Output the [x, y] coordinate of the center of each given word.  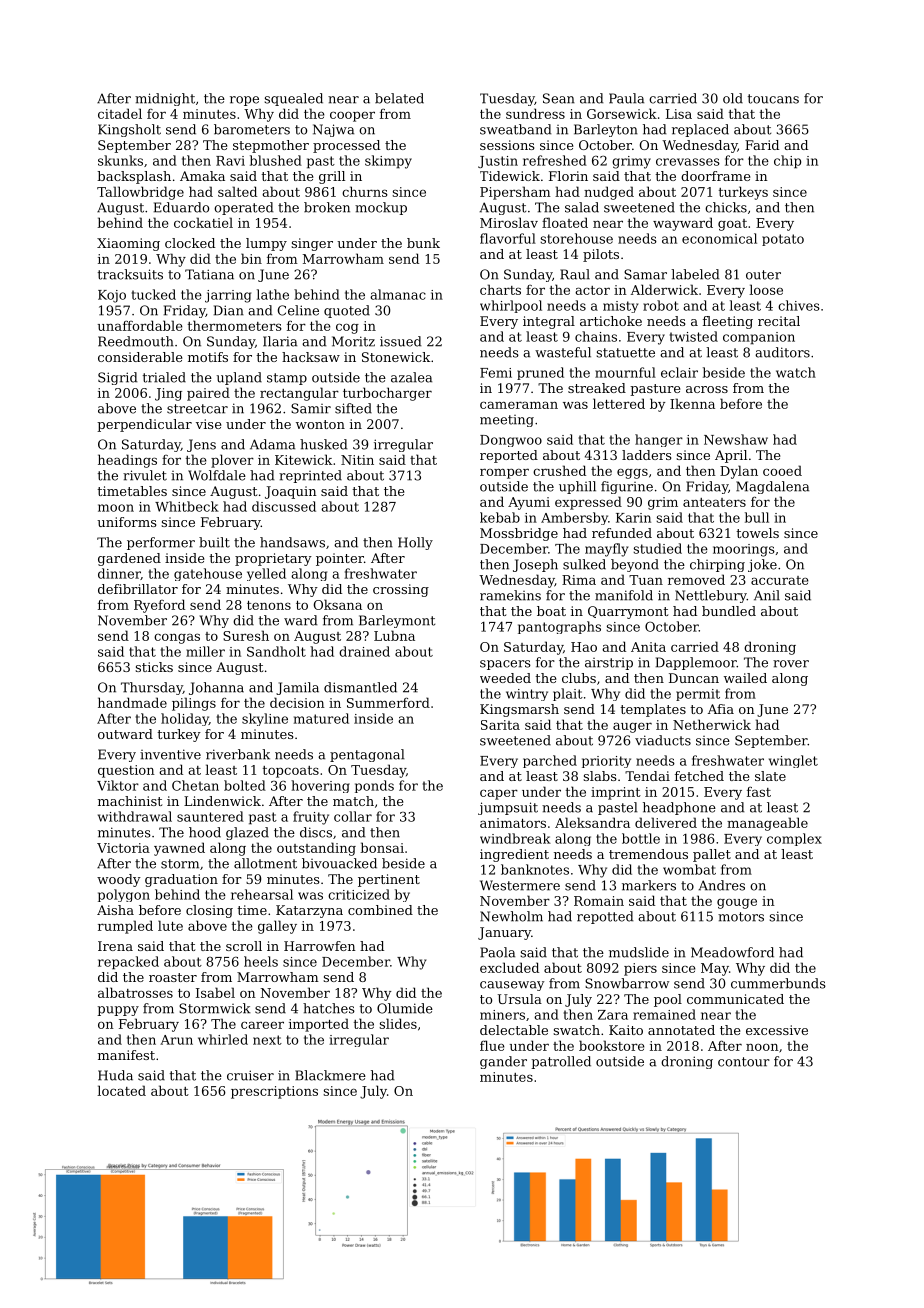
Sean [559, 98]
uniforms [127, 522]
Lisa [679, 114]
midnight [165, 99]
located [121, 1090]
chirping [717, 565]
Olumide [405, 1008]
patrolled [561, 1062]
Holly [415, 543]
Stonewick [396, 357]
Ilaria [280, 341]
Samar [645, 274]
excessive [777, 1030]
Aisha [115, 910]
